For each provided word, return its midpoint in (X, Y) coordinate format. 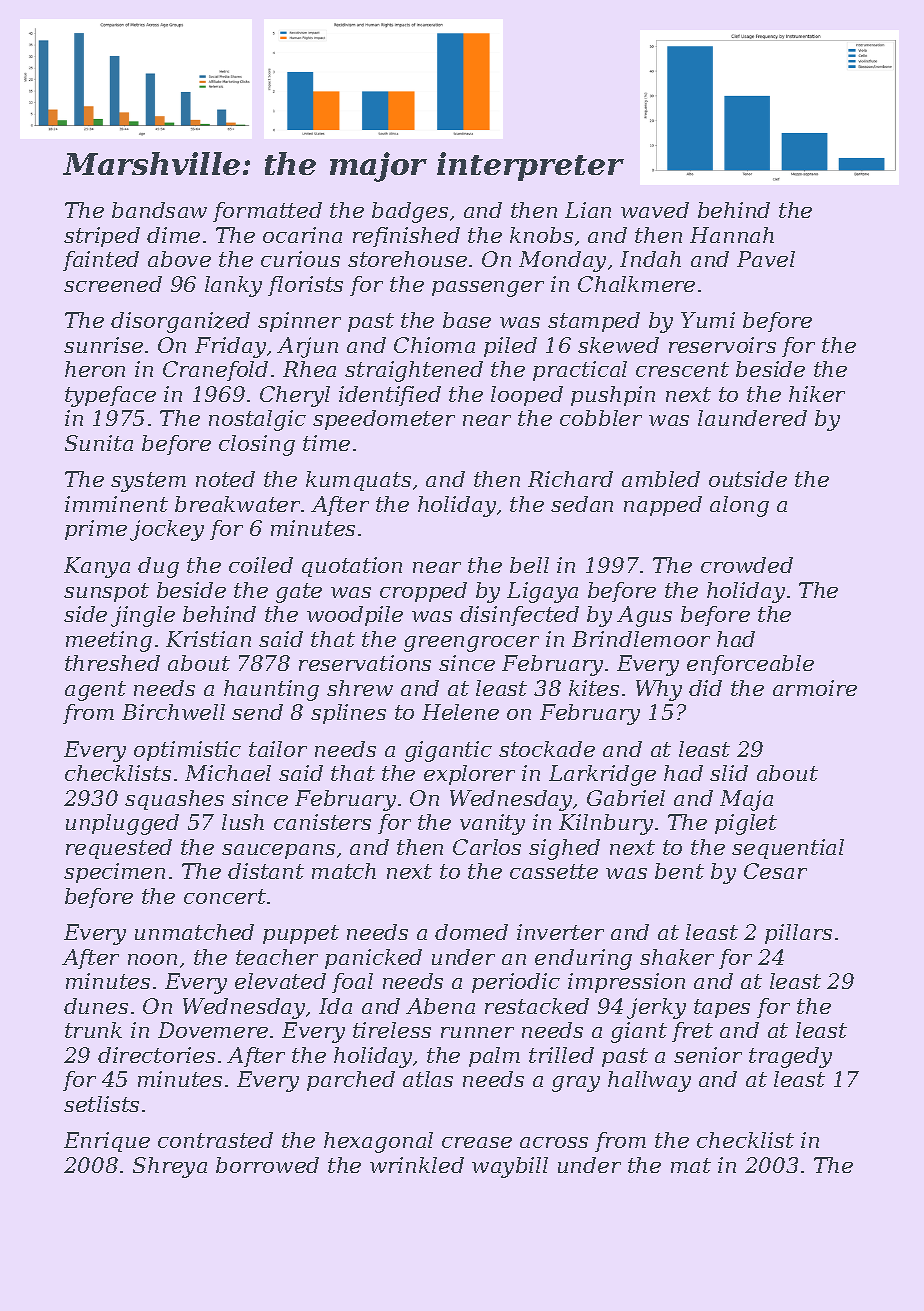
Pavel (766, 259)
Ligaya (542, 592)
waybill (510, 1167)
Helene (460, 712)
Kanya (97, 567)
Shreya (170, 1167)
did (705, 688)
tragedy (790, 1057)
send (257, 712)
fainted (101, 261)
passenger (488, 289)
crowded (747, 565)
